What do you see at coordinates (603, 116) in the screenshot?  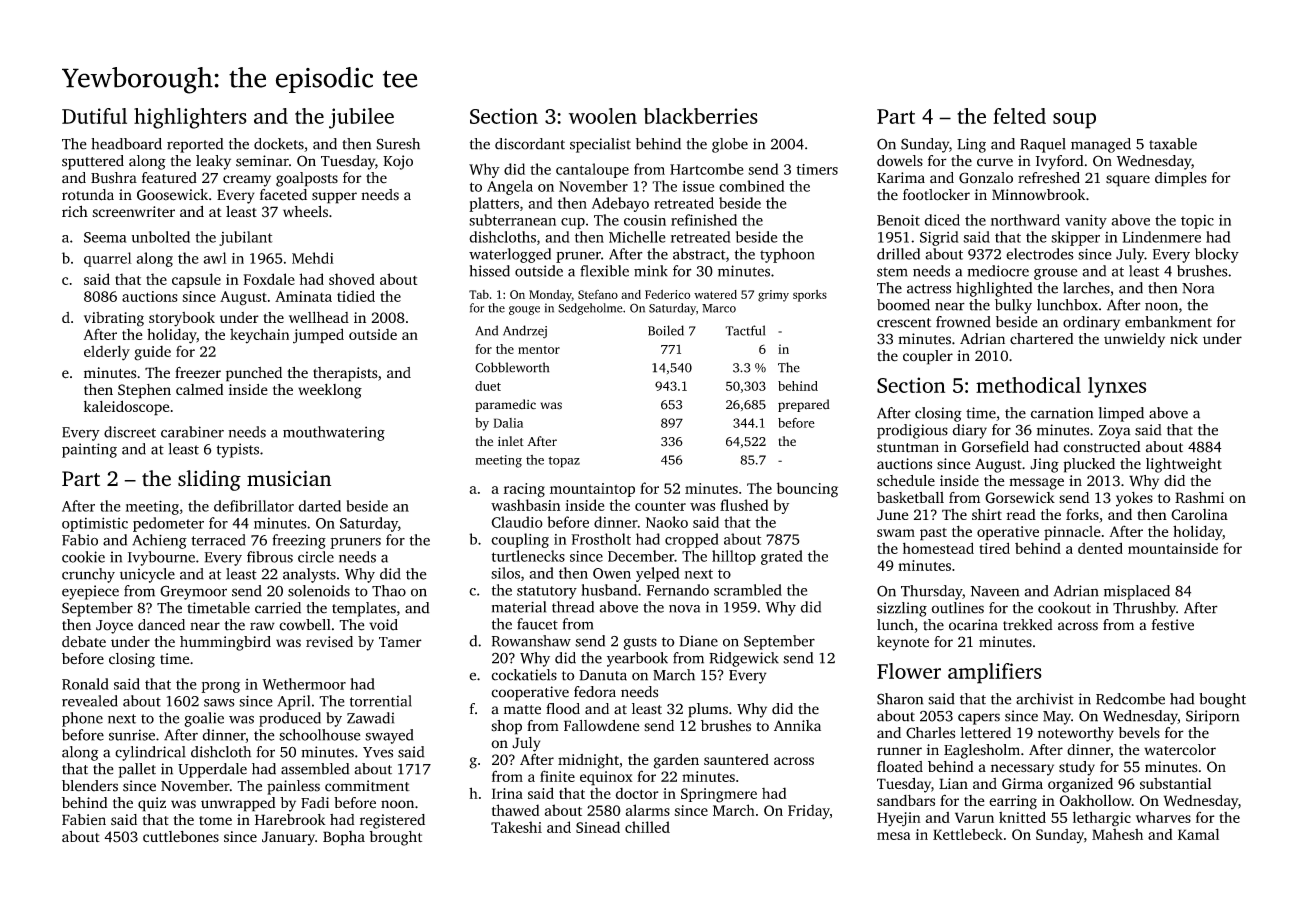 I see `woolen` at bounding box center [603, 116].
